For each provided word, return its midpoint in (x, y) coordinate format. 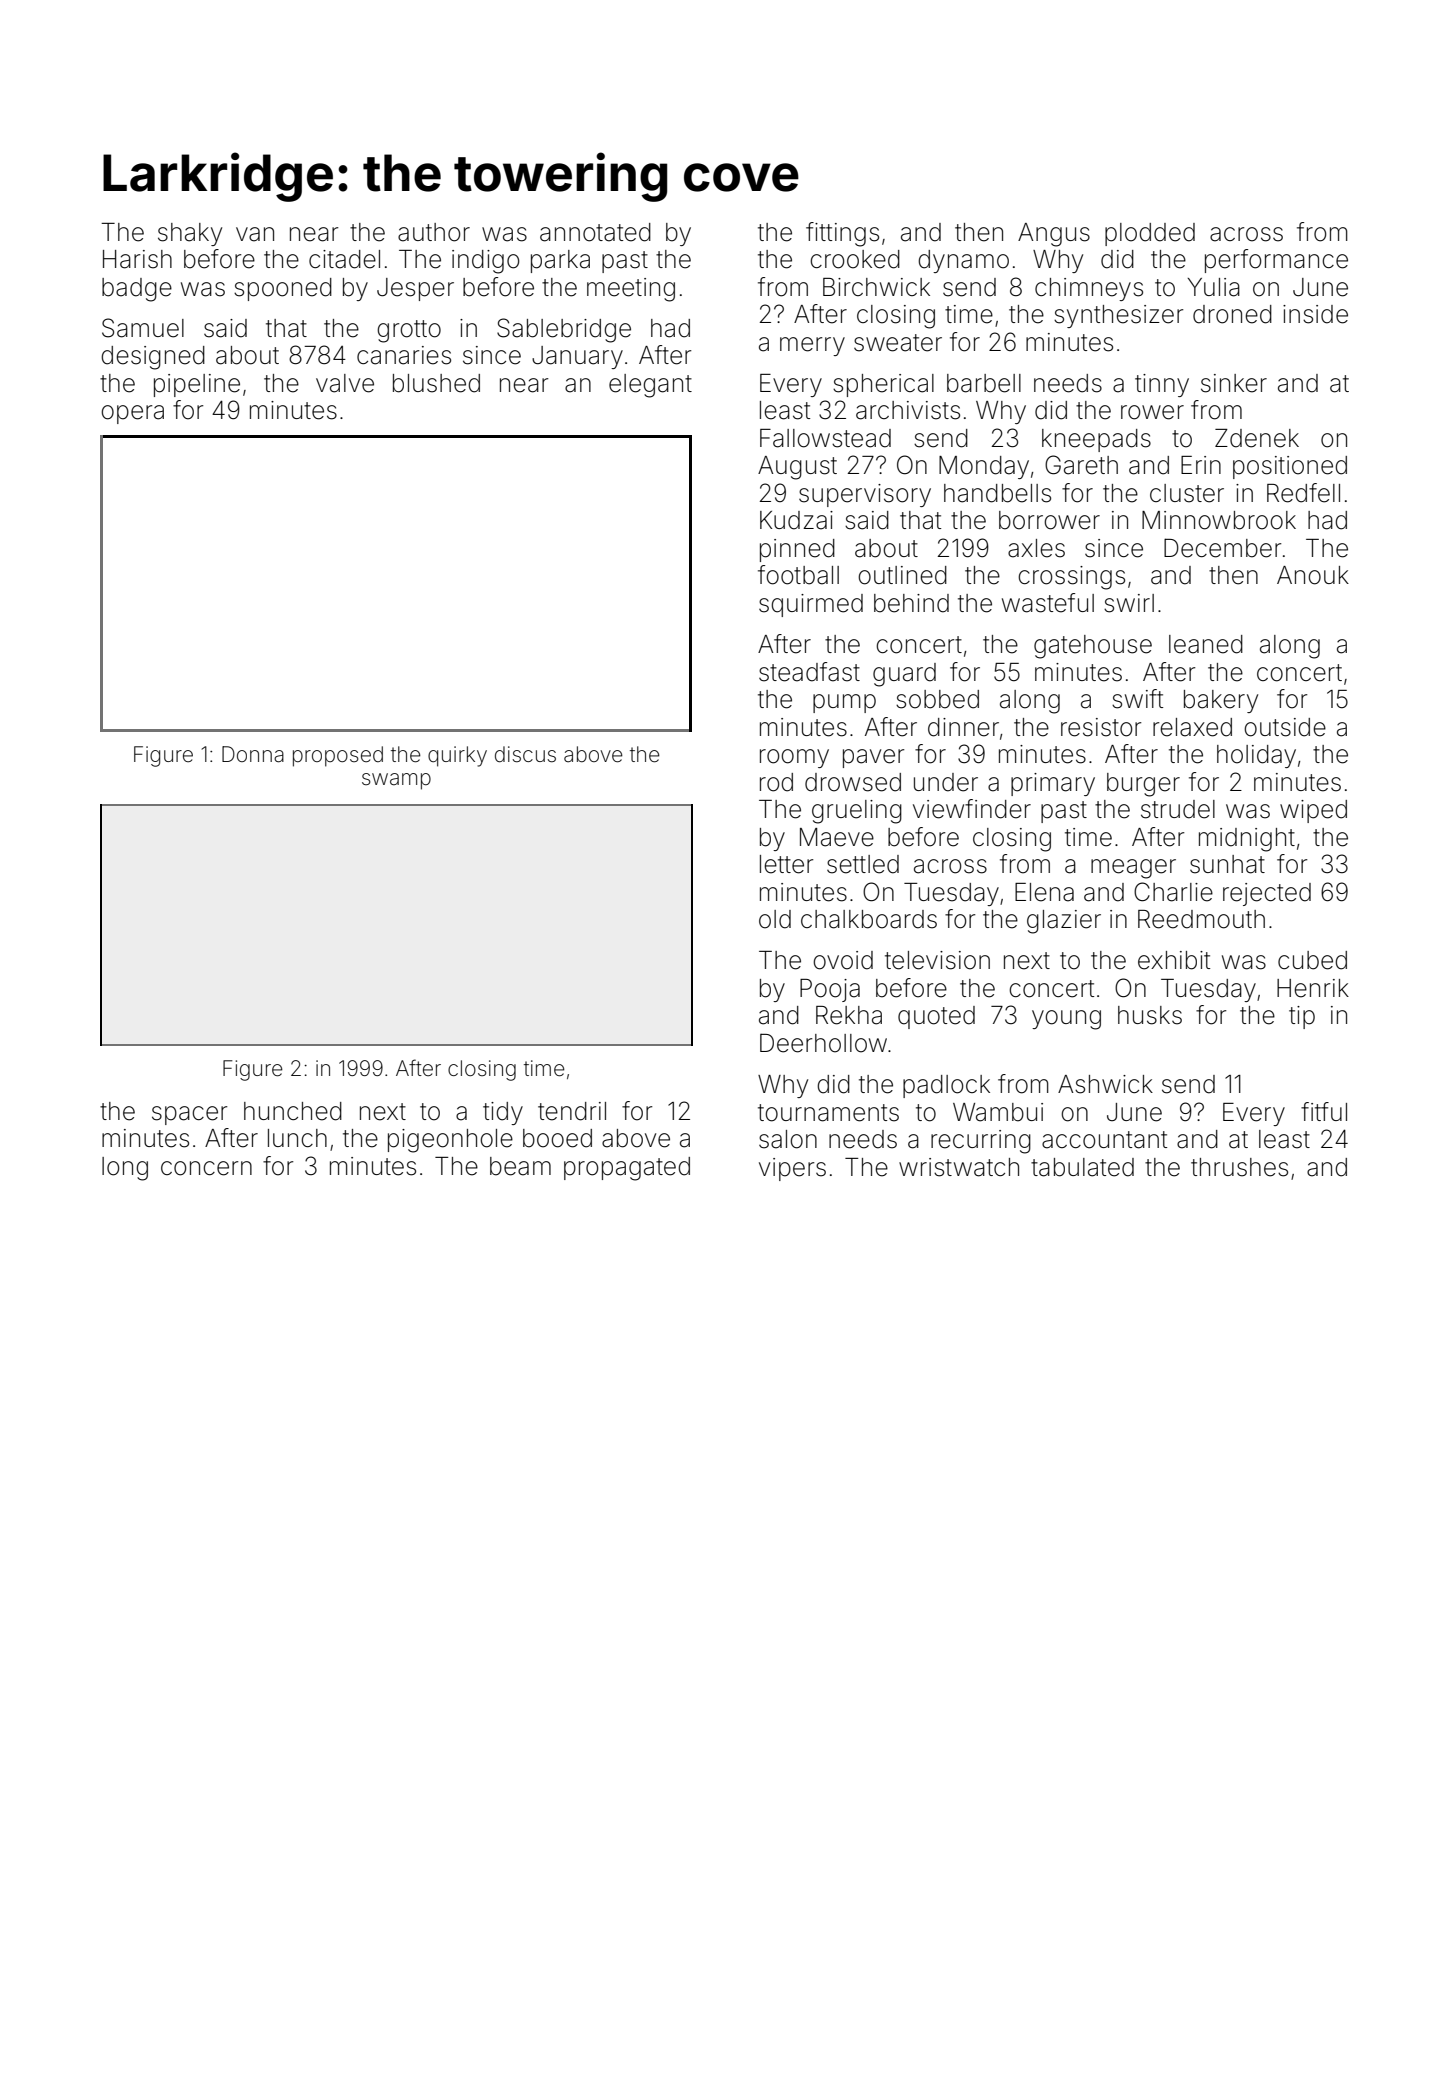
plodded (1150, 234)
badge (137, 290)
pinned (797, 550)
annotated (595, 232)
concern (206, 1168)
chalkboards (869, 919)
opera (132, 414)
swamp (396, 781)
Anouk (1313, 575)
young (1066, 1020)
